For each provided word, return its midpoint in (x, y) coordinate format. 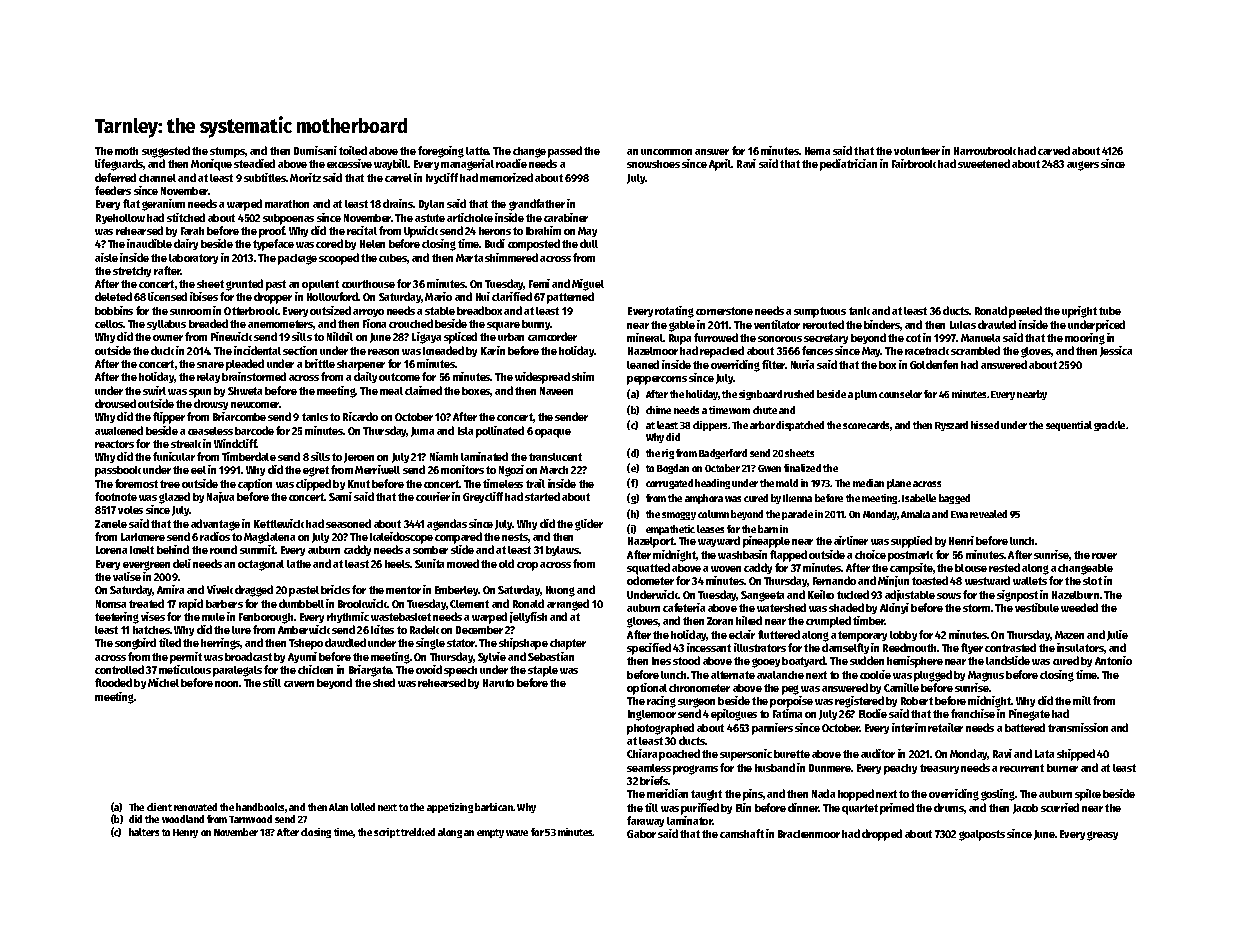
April (720, 165)
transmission (1078, 727)
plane (899, 484)
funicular (174, 456)
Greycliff (483, 497)
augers (1083, 166)
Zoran (720, 621)
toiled (353, 150)
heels (398, 564)
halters (144, 832)
